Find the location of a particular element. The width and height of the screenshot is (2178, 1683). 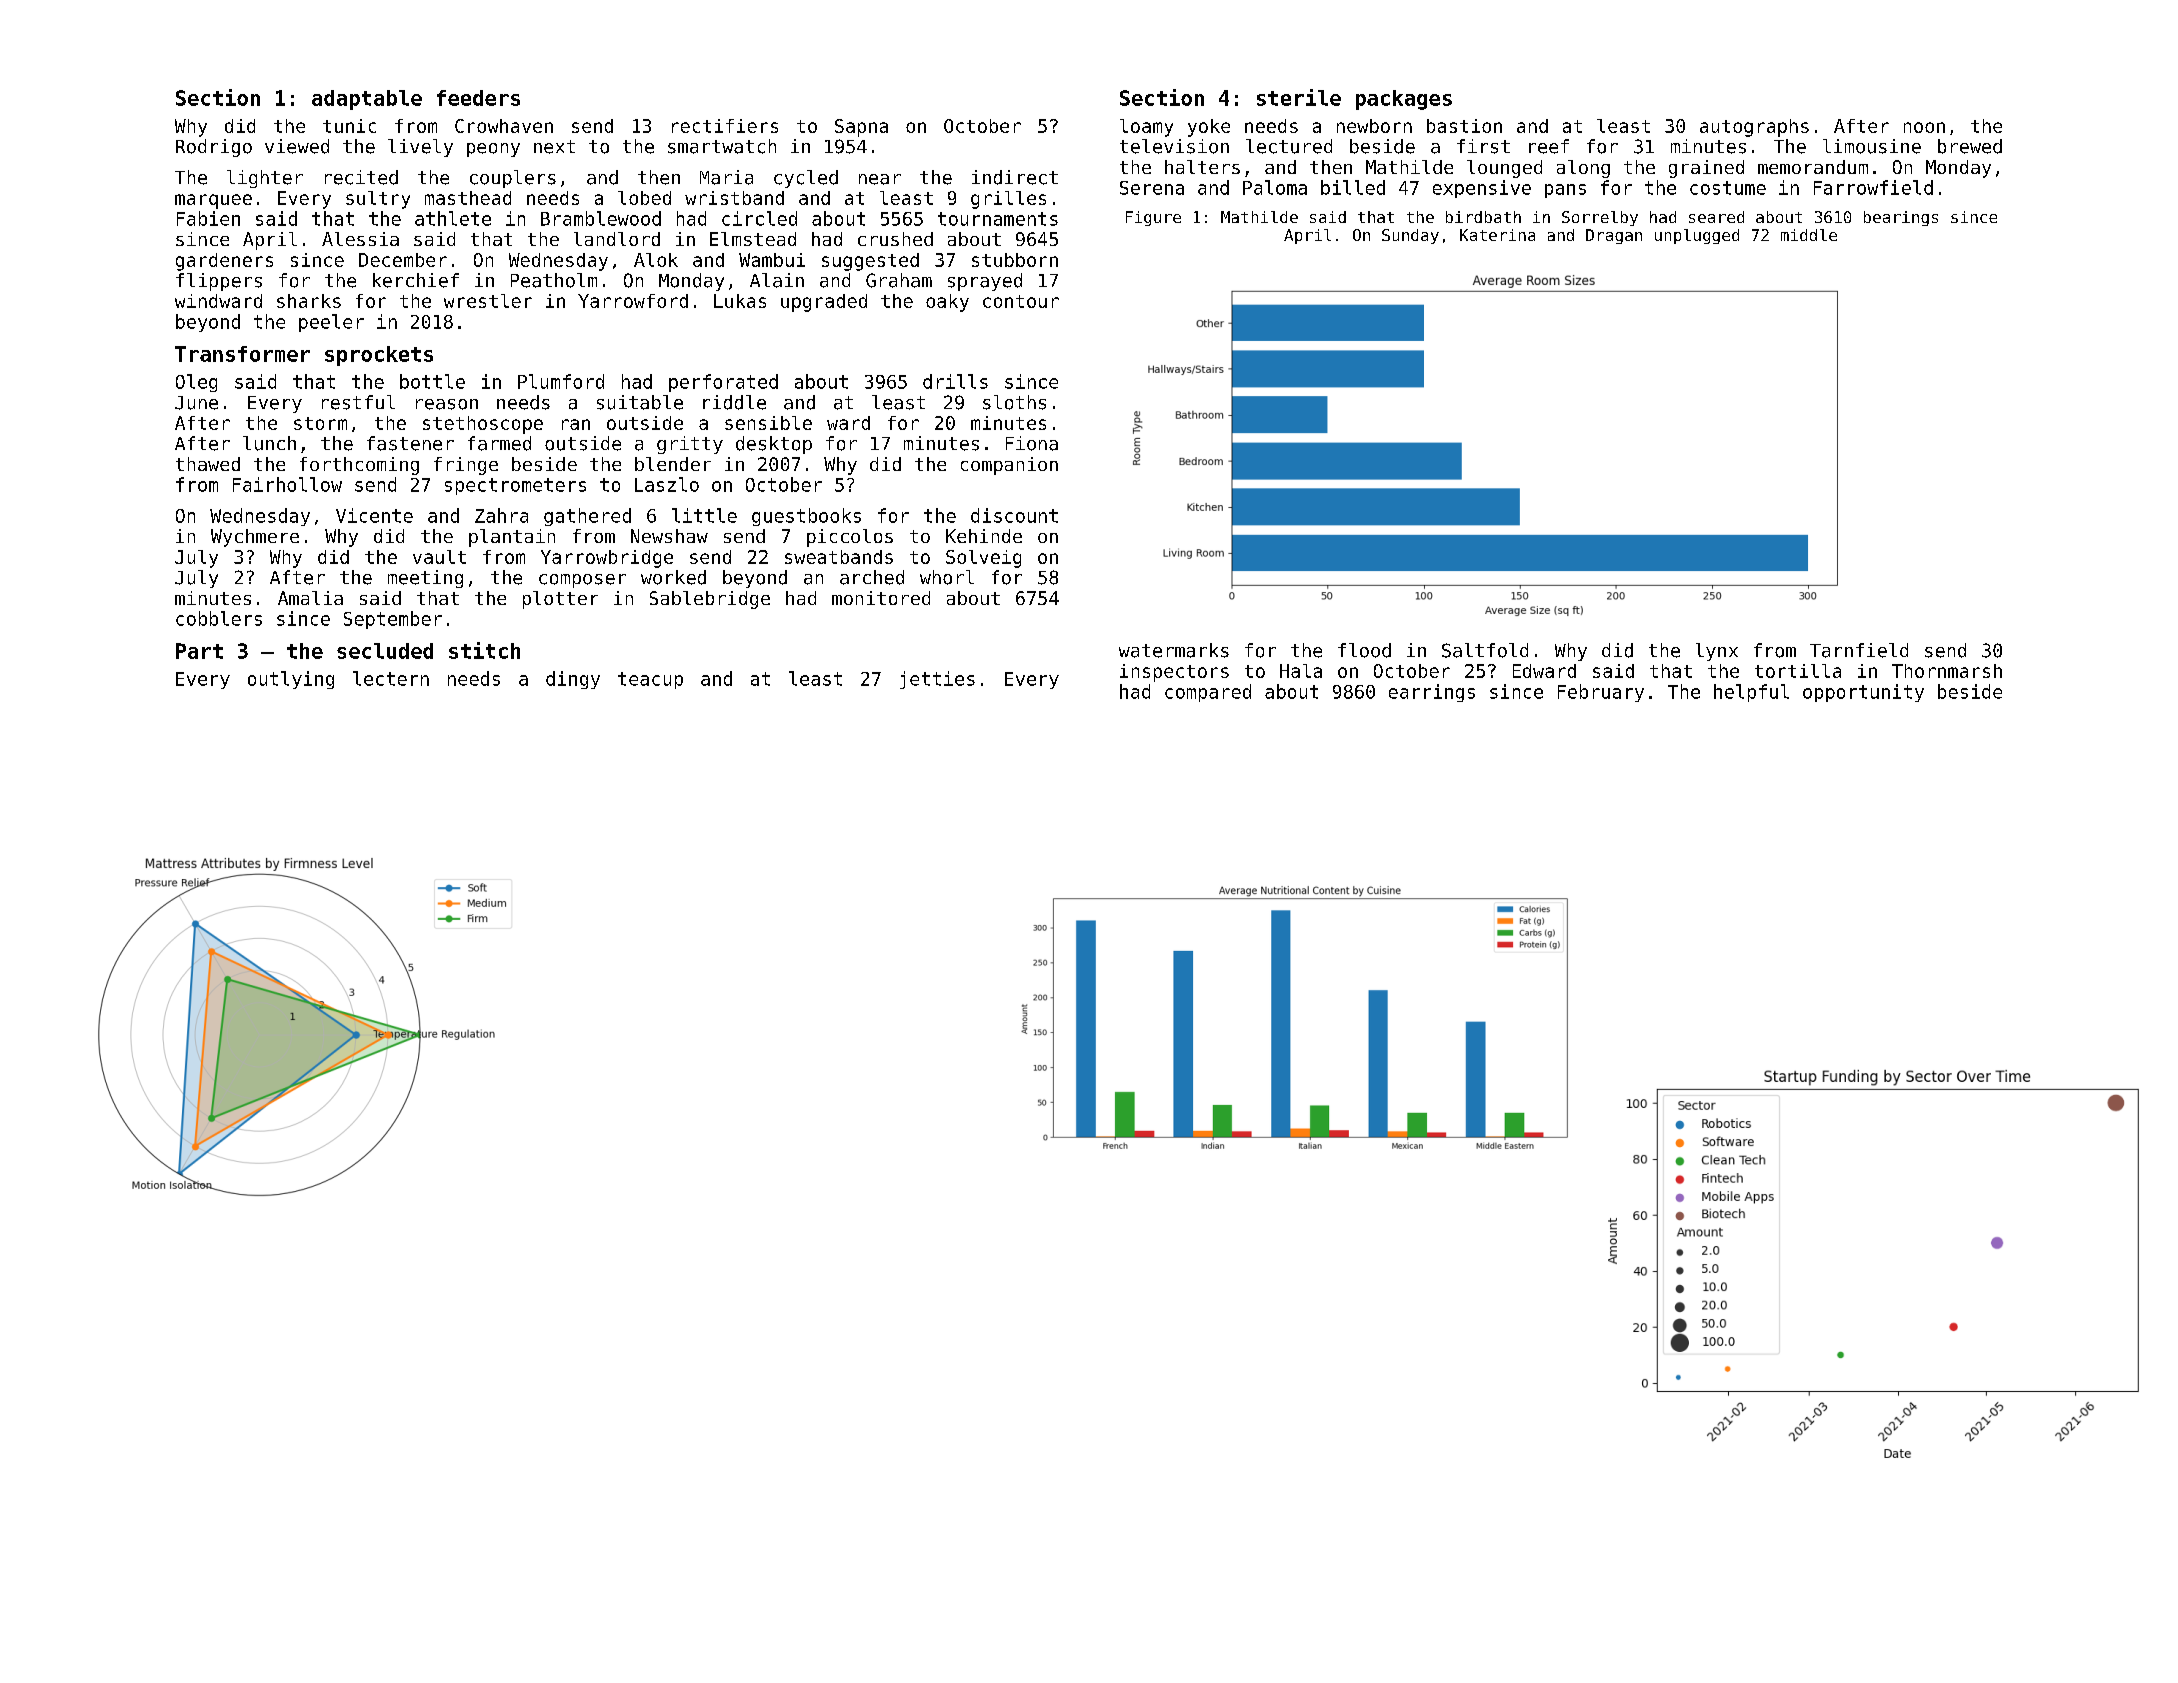

feeders is located at coordinates (478, 98).
